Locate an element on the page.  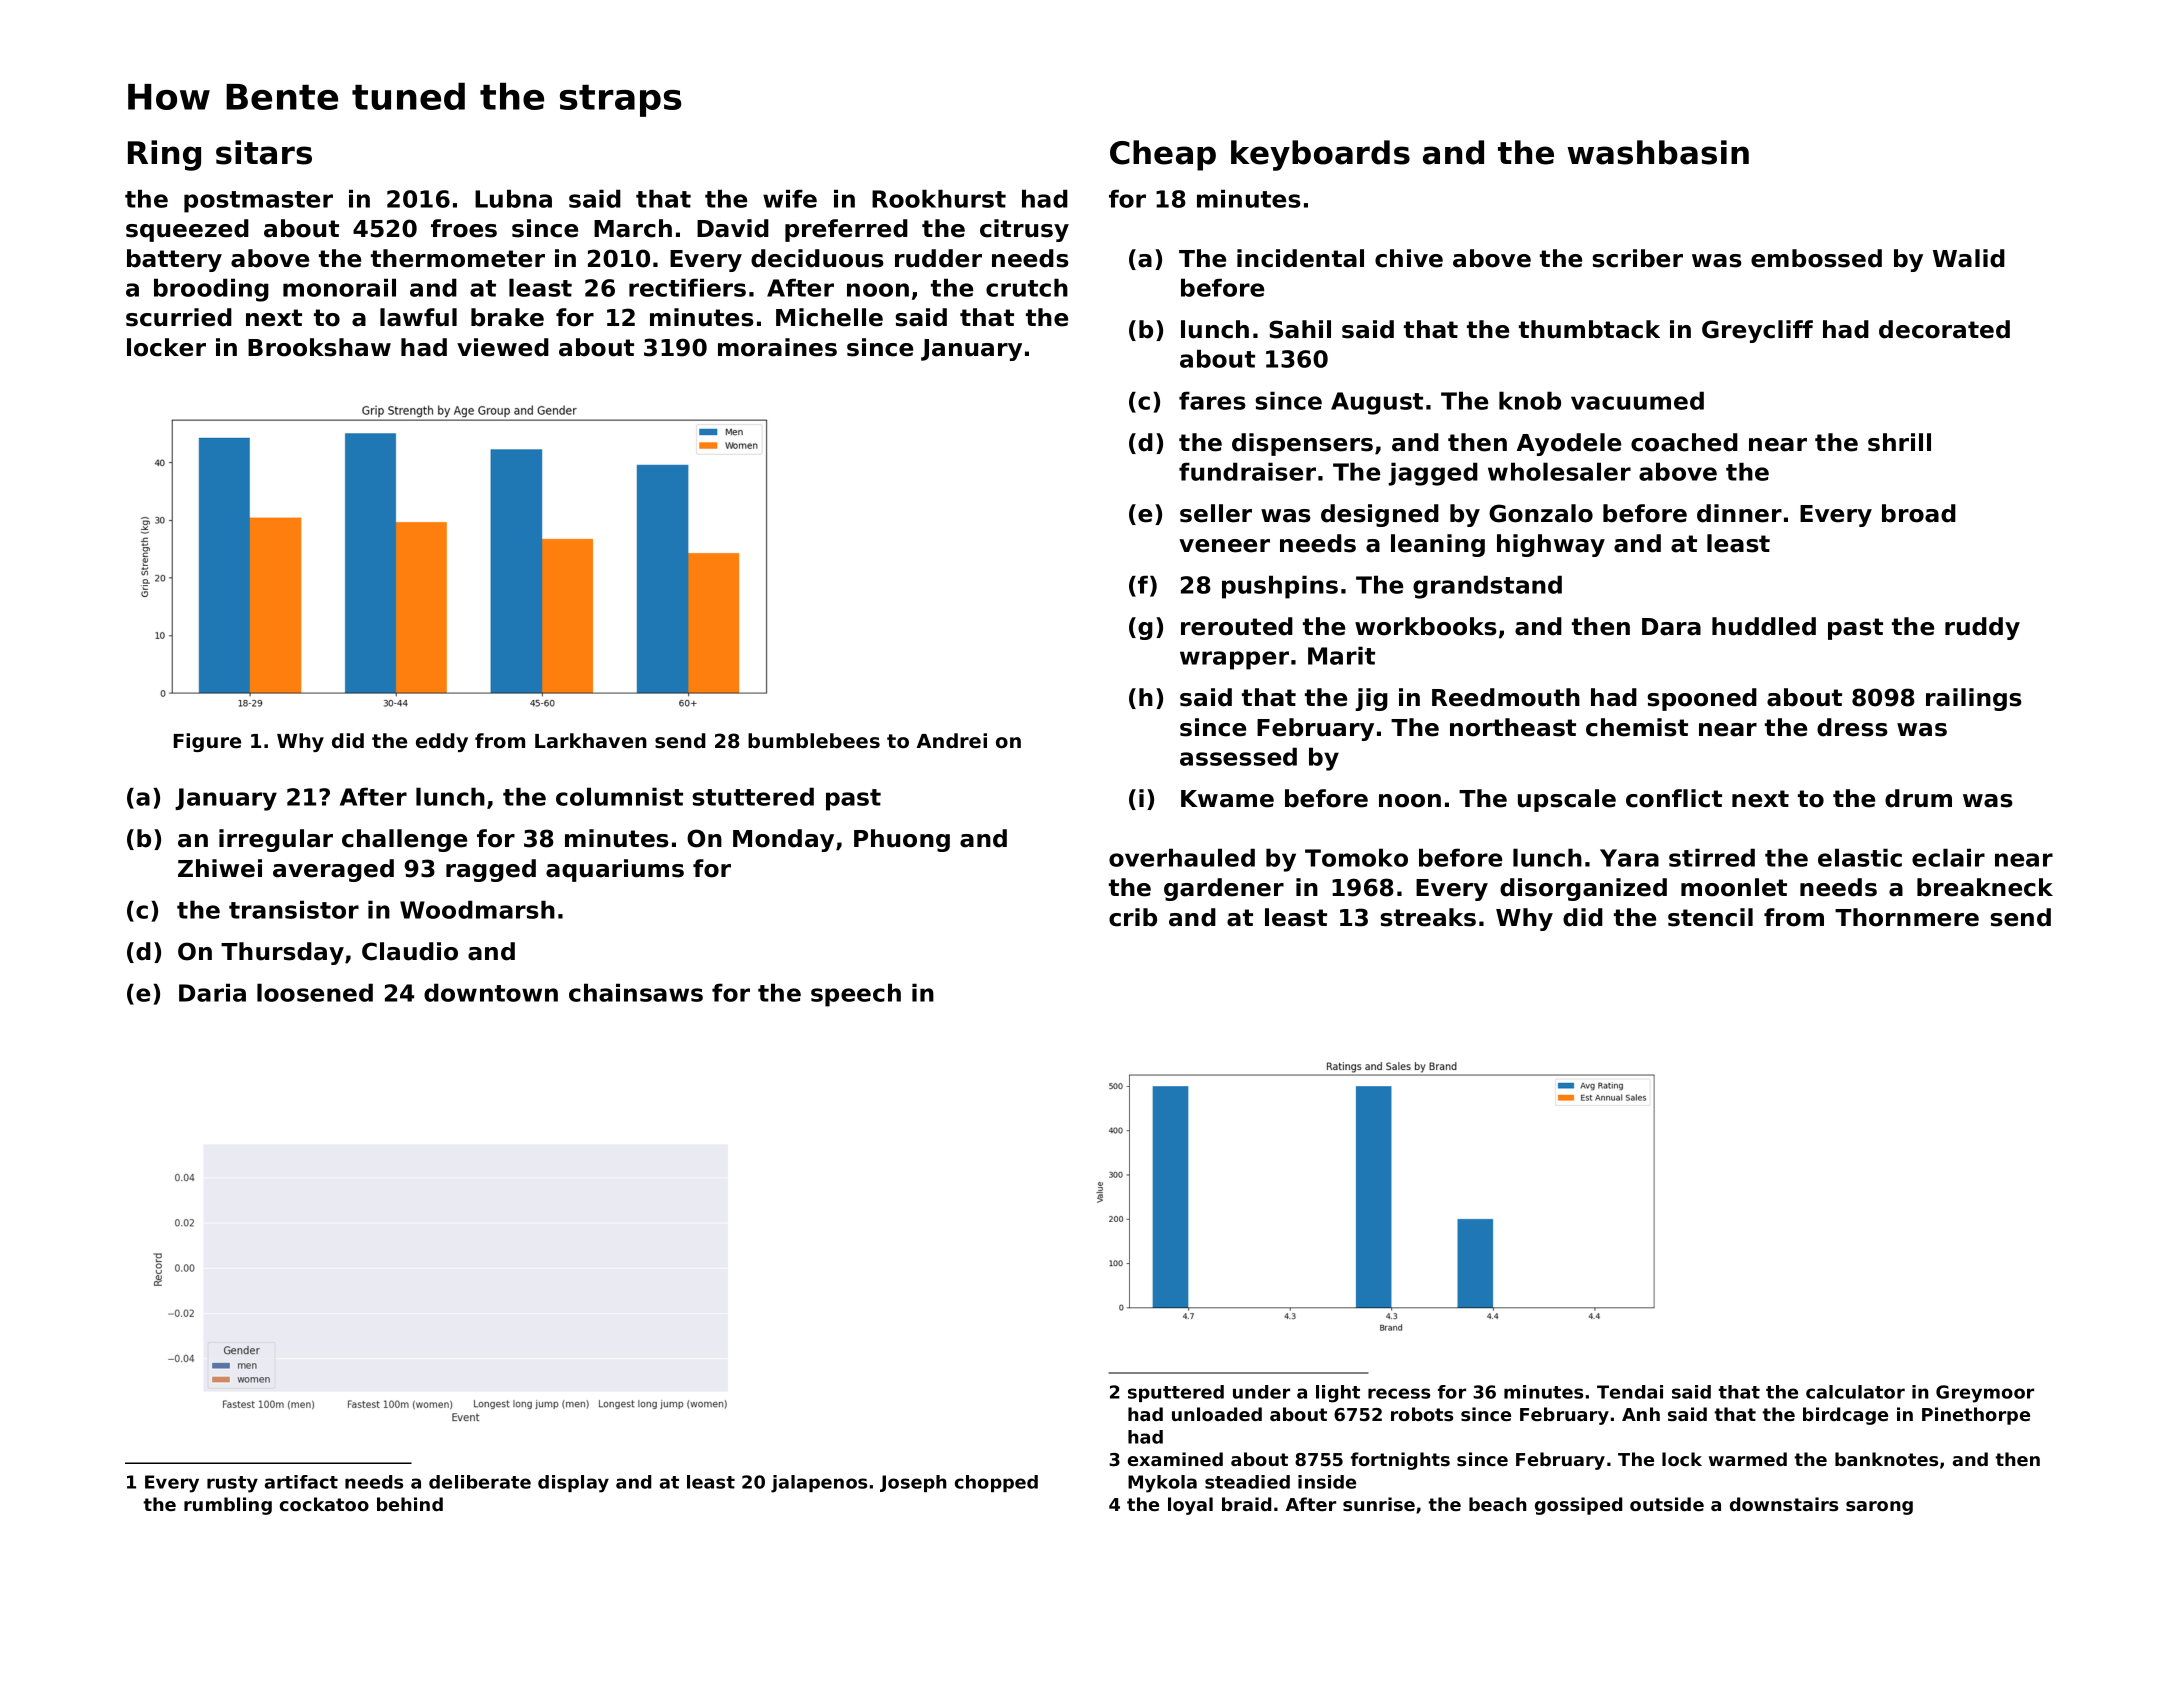
veneer is located at coordinates (1224, 546).
